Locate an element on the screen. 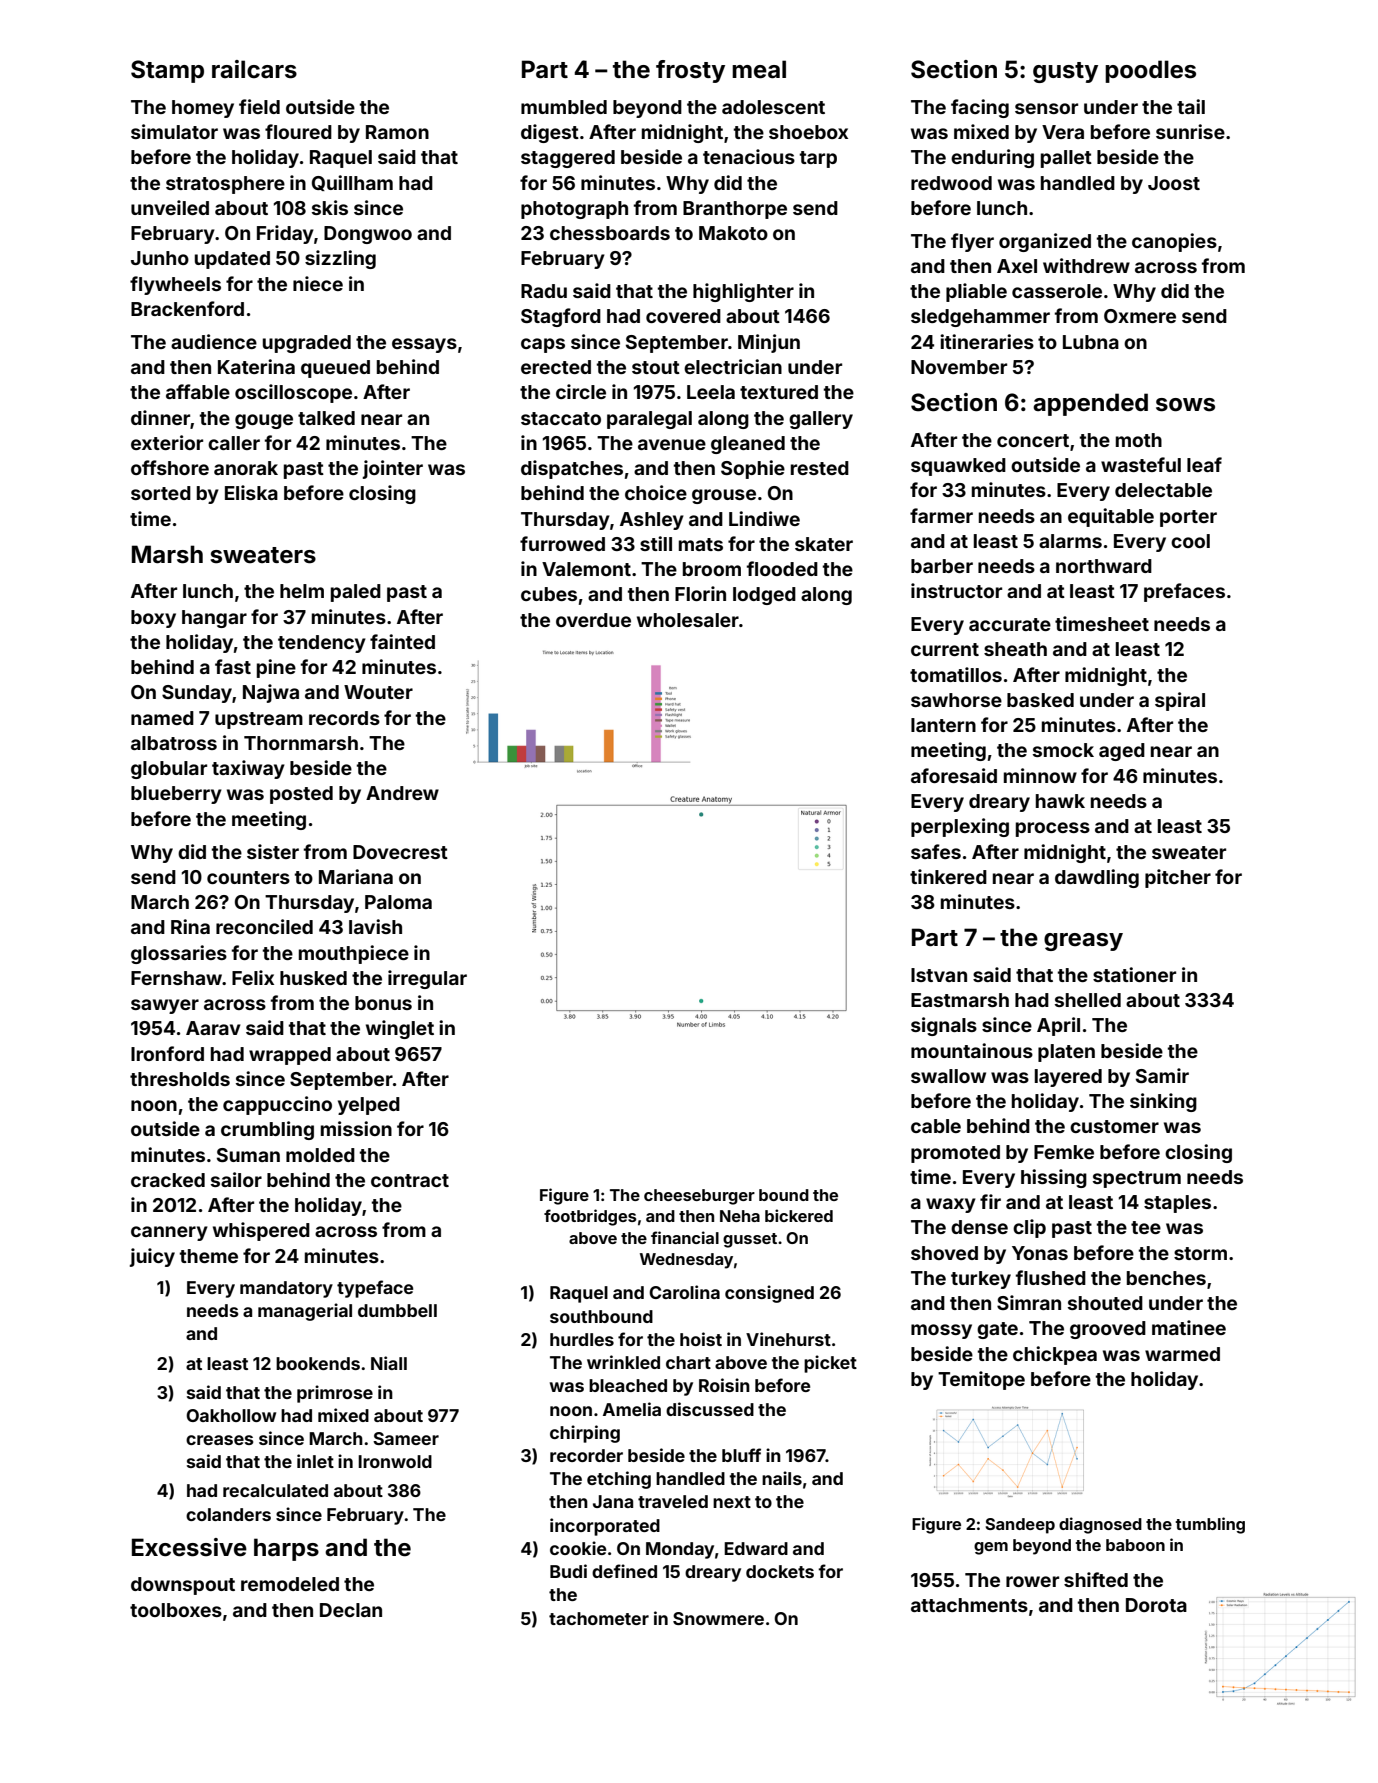  hurdles is located at coordinates (582, 1339).
